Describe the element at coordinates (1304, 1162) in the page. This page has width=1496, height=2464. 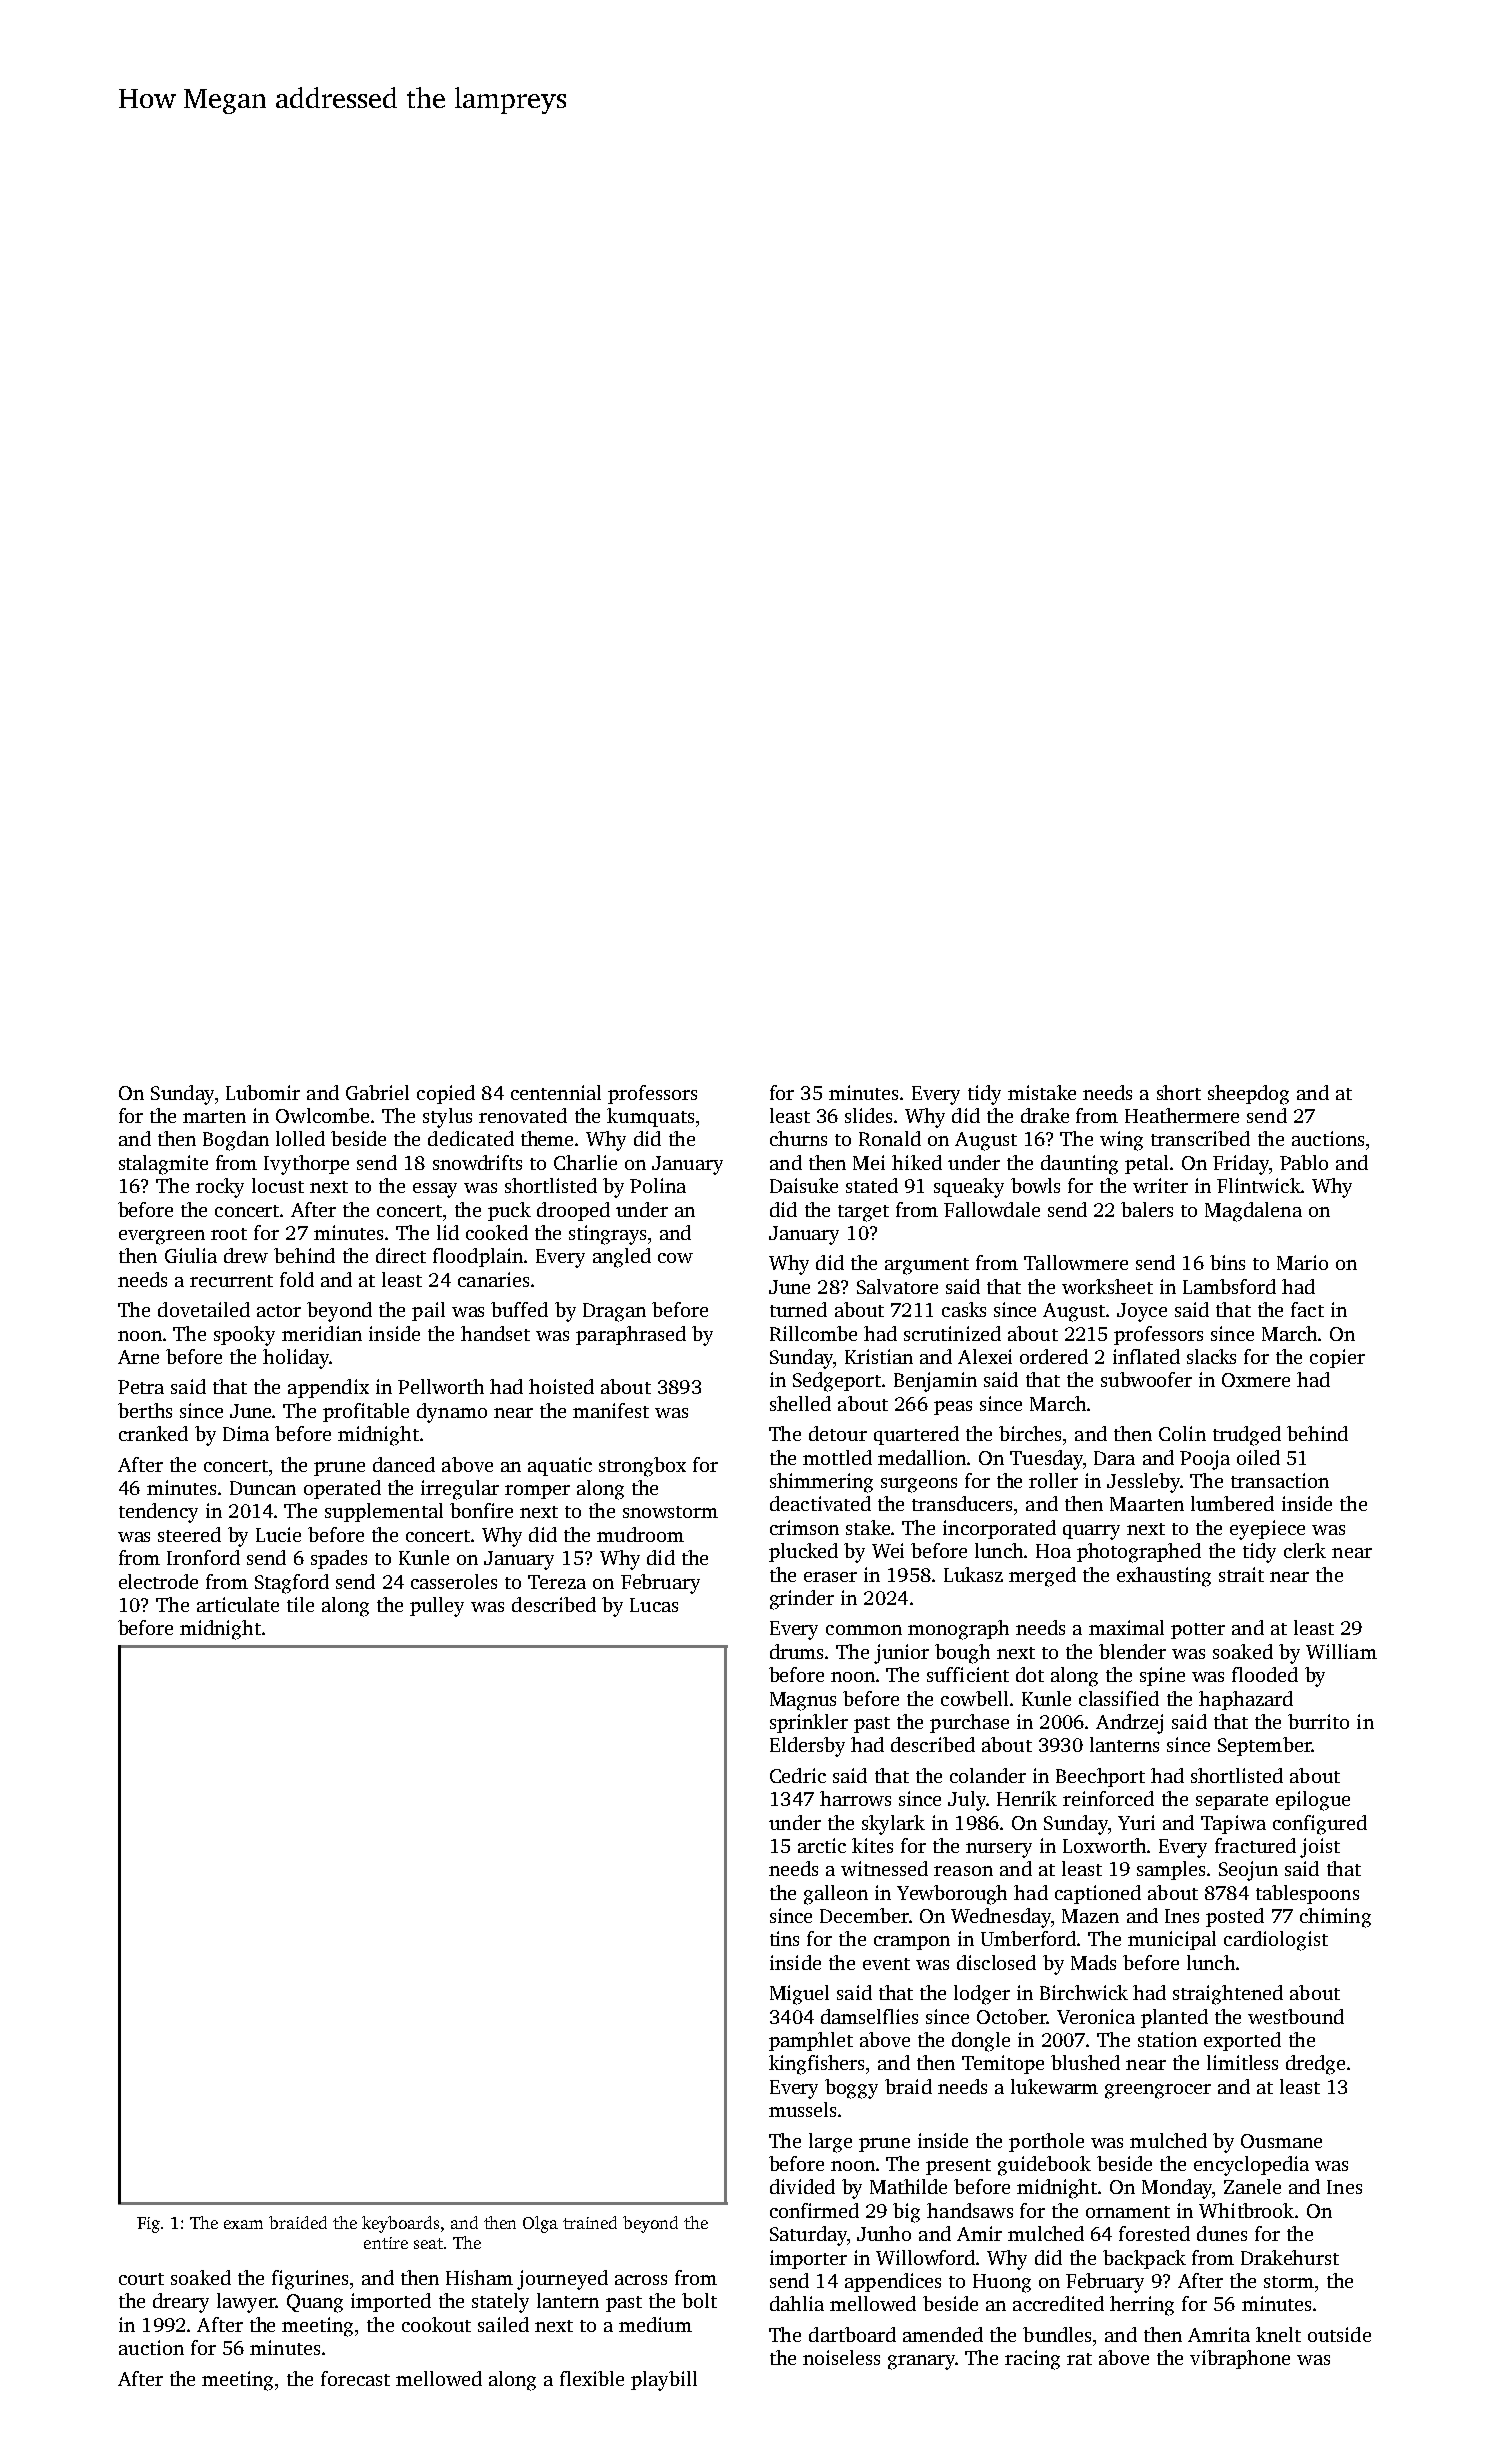
I see `Pablo` at that location.
